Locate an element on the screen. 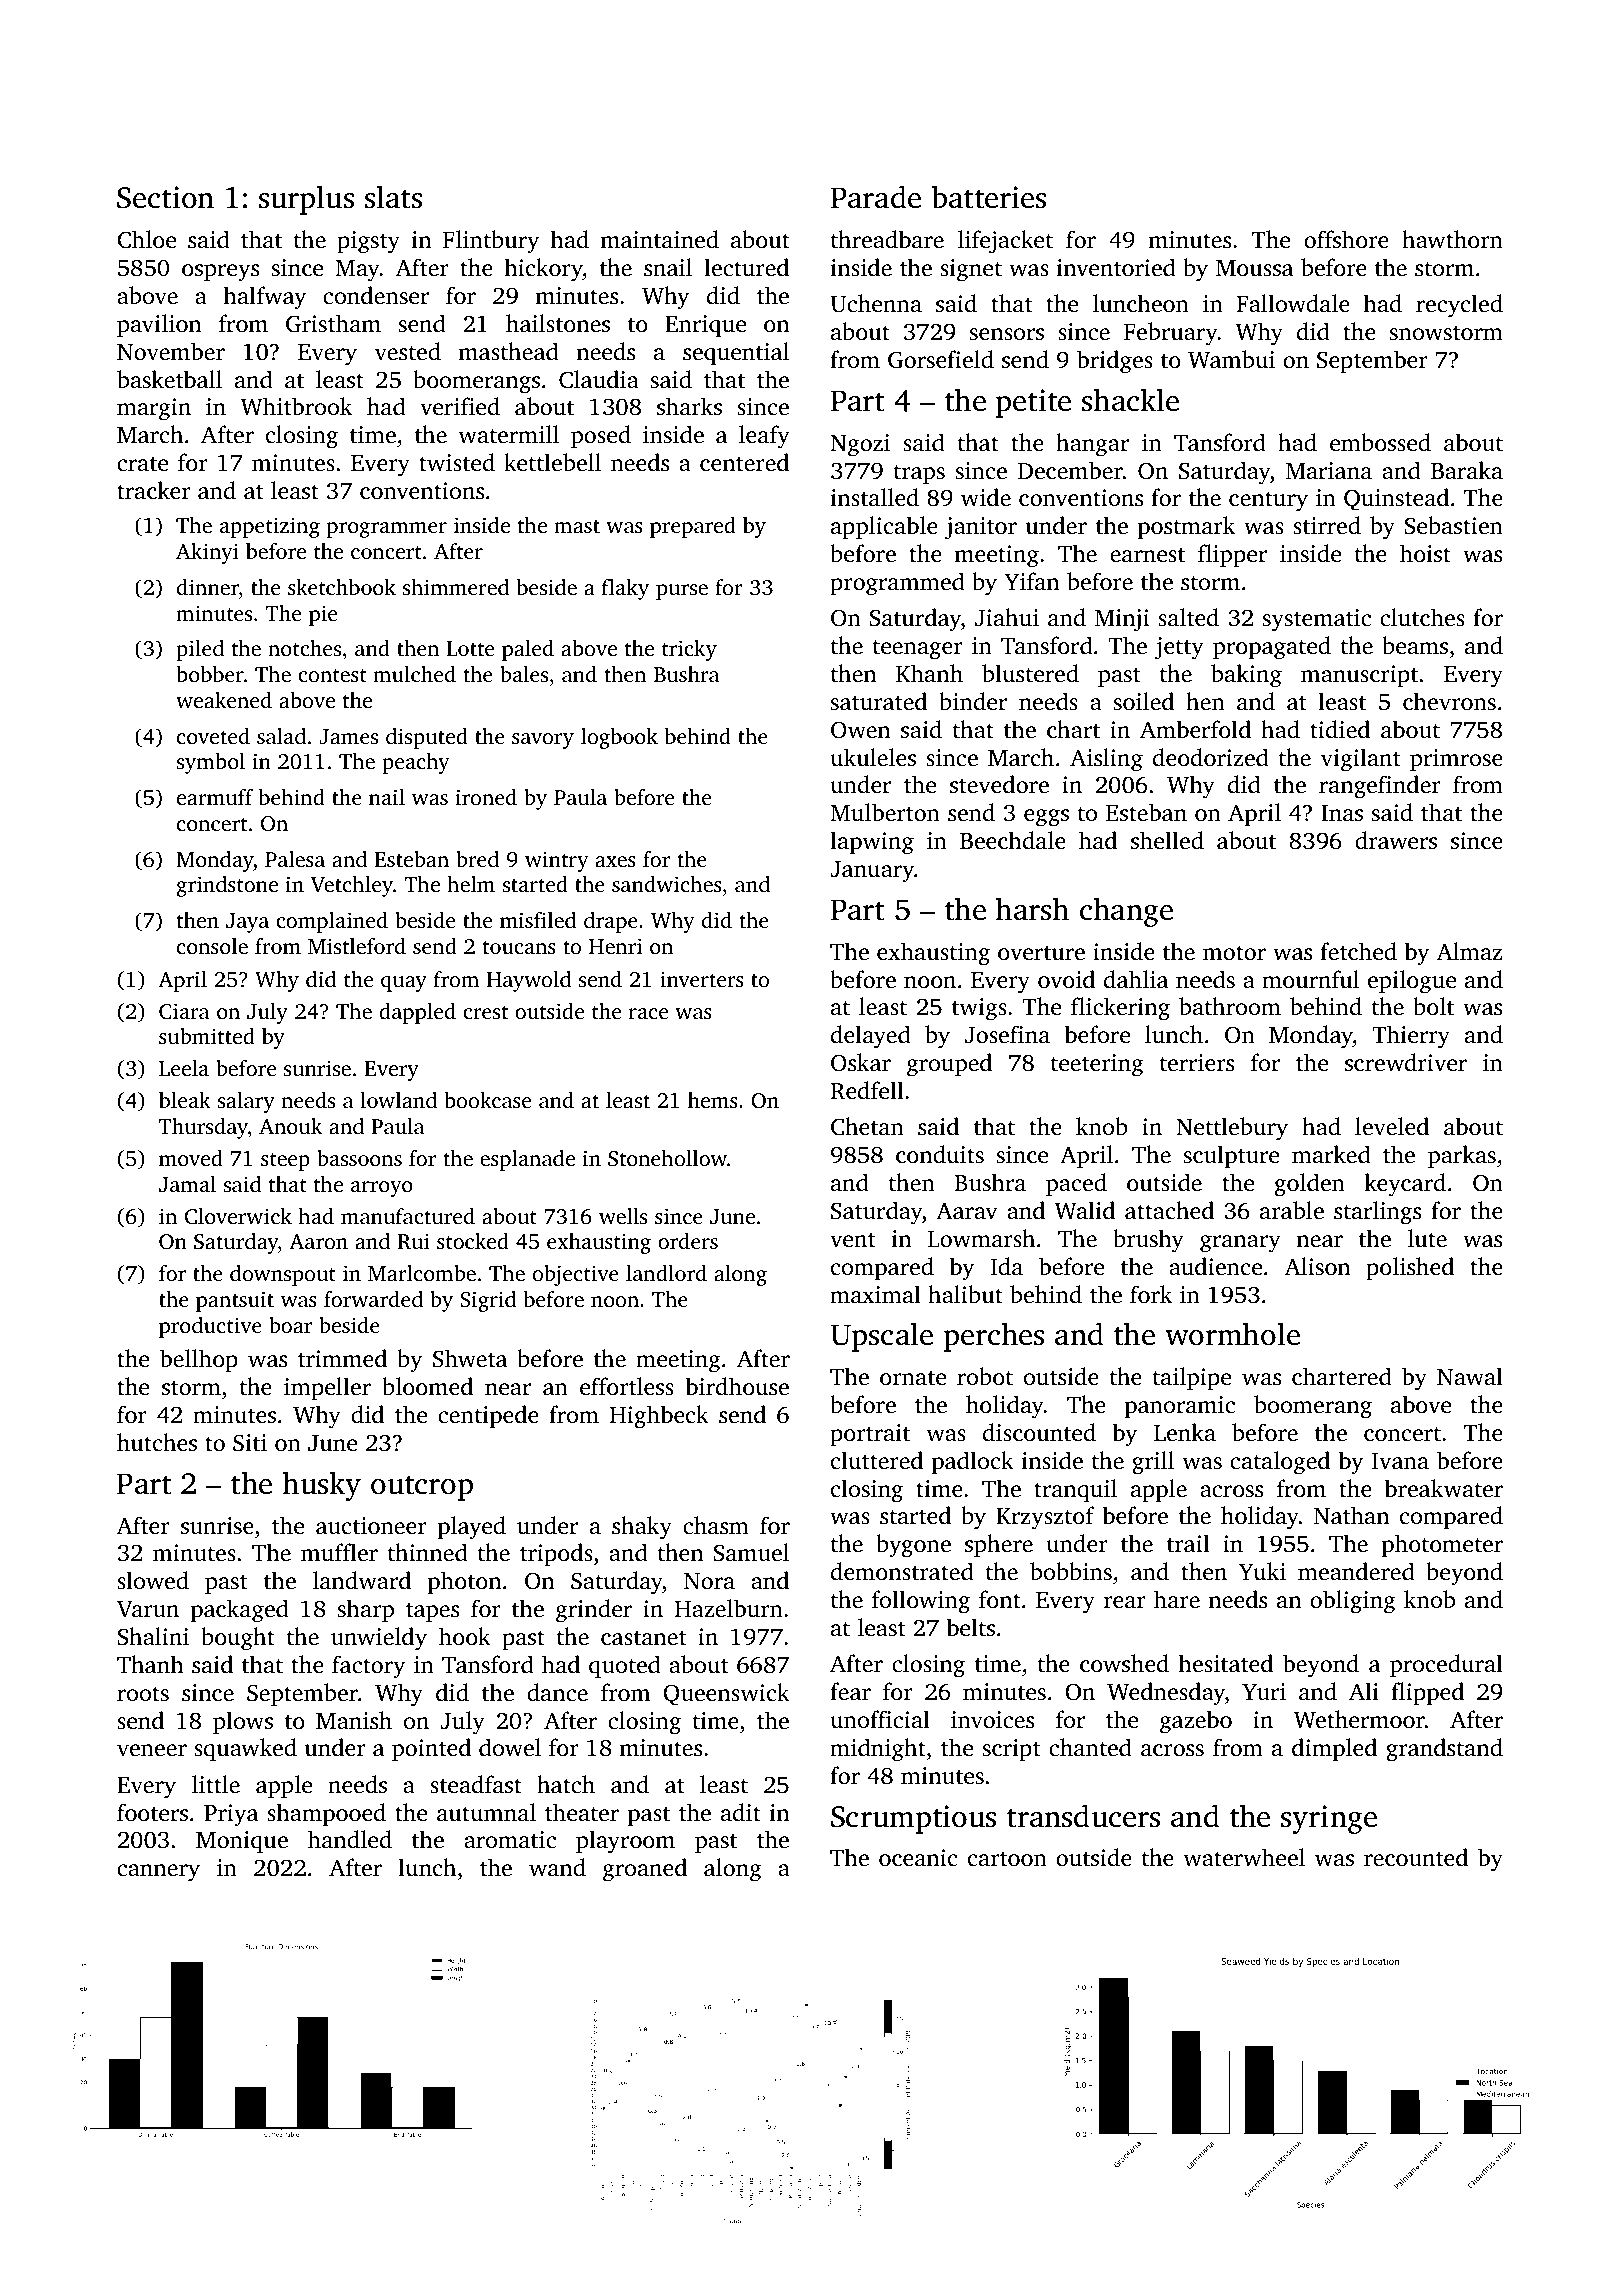 This screenshot has height=2292, width=1620. cannery is located at coordinates (158, 1873).
